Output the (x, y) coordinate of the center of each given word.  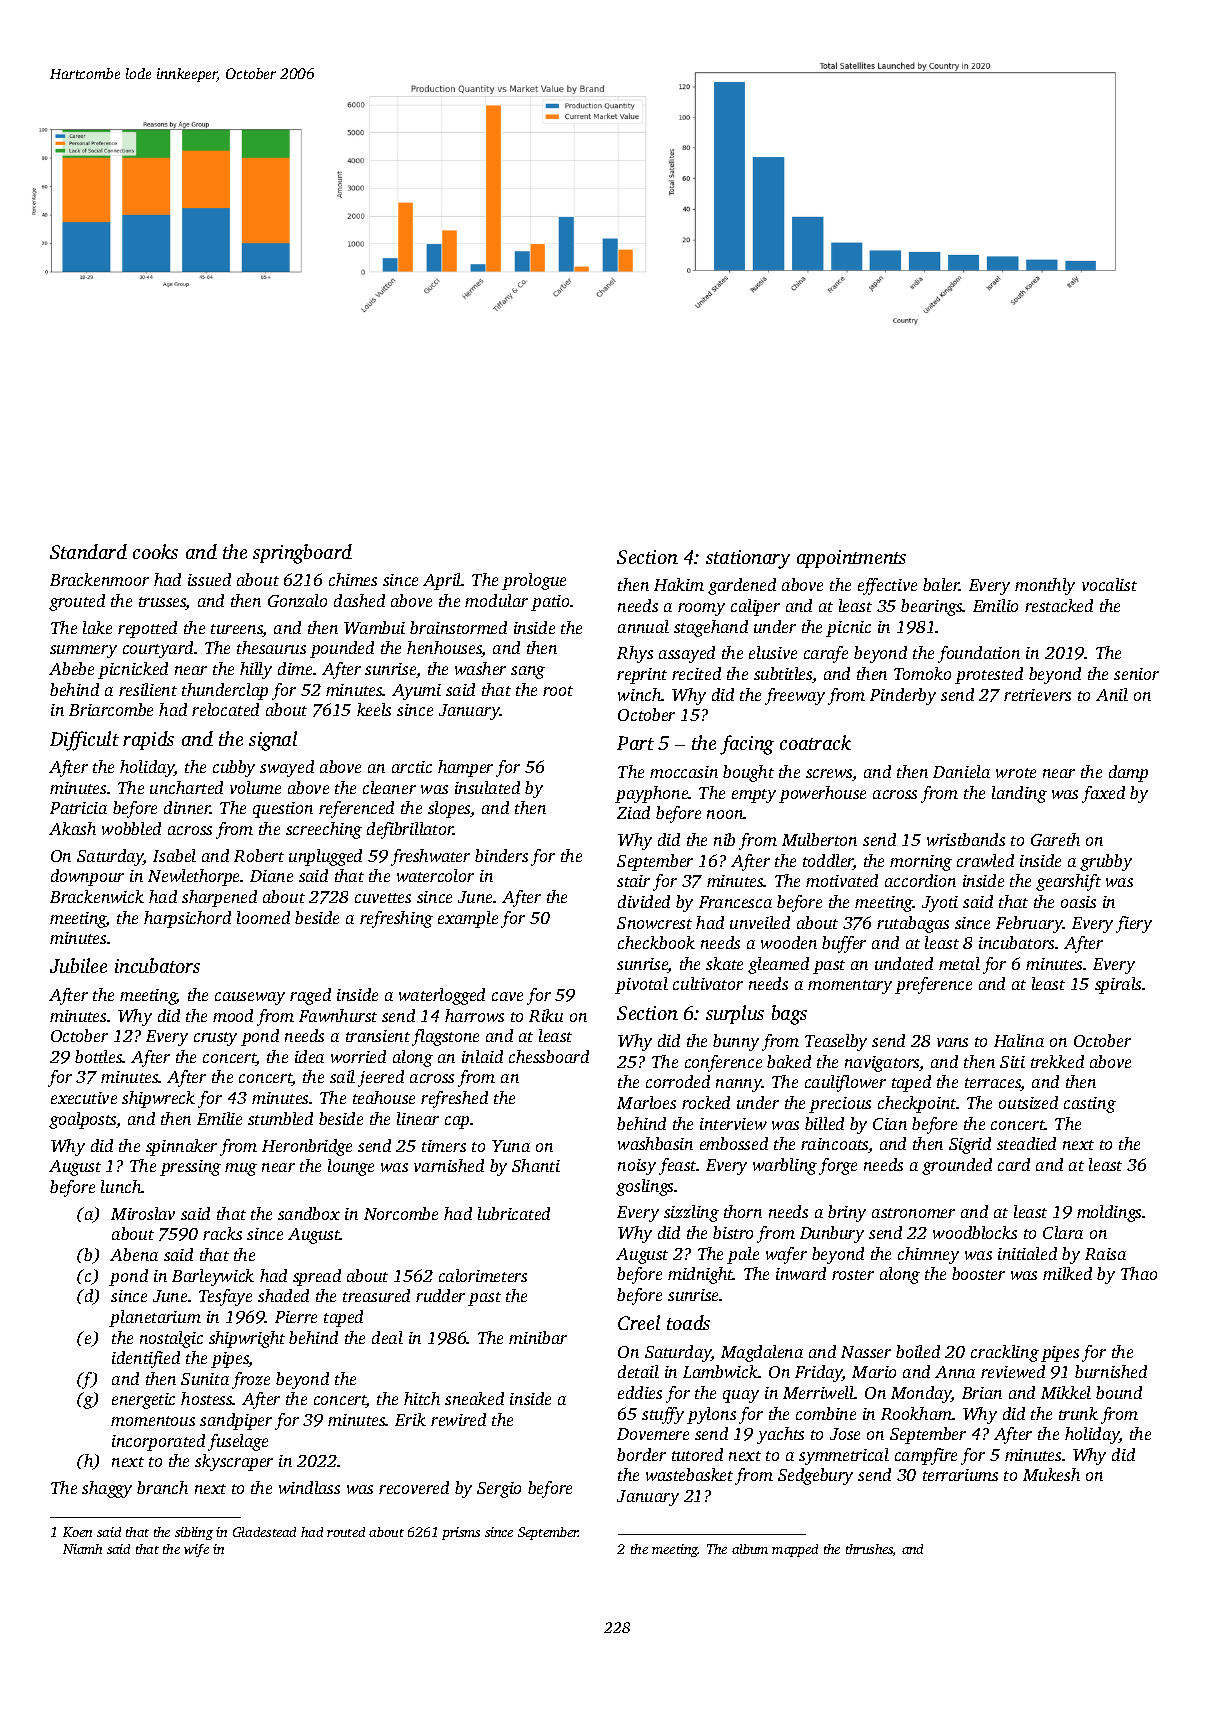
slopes (449, 809)
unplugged (325, 857)
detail (638, 1371)
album (750, 1549)
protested (989, 675)
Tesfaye (225, 1297)
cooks (155, 551)
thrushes (869, 1549)
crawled (985, 860)
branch (162, 1487)
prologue (534, 581)
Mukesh (1051, 1474)
